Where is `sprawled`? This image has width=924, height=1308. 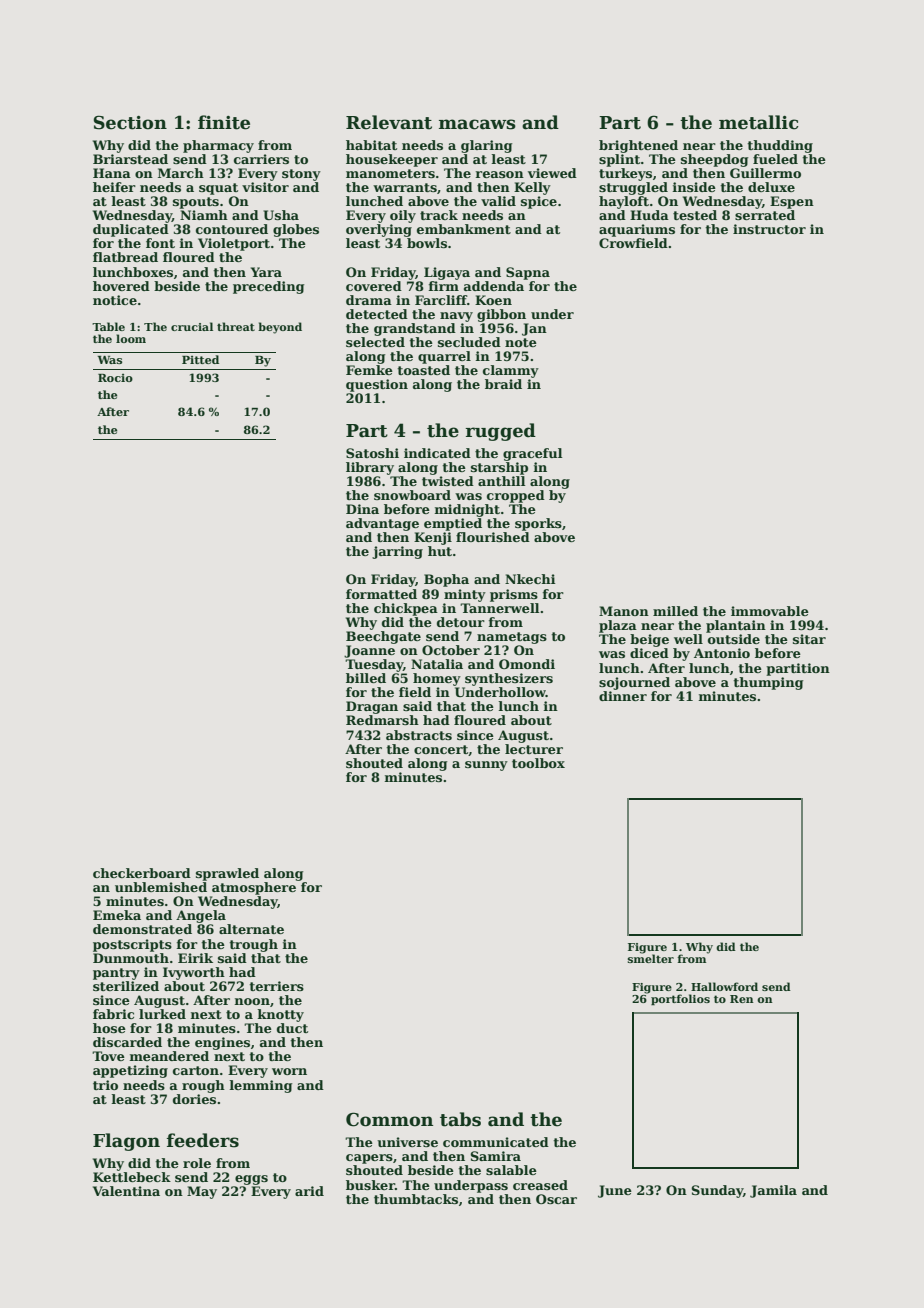 sprawled is located at coordinates (227, 874).
